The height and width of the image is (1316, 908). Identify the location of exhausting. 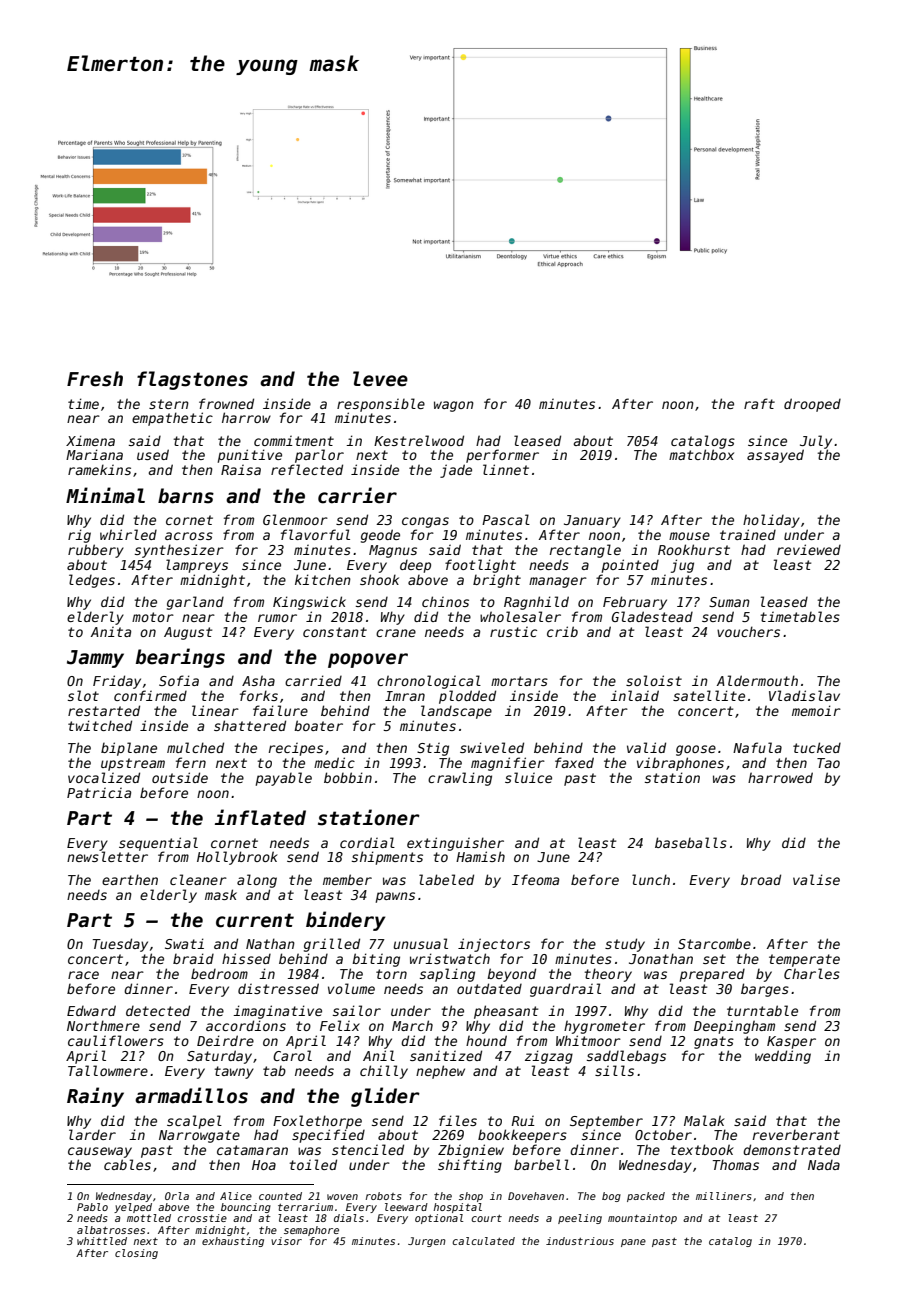
(233, 1242).
